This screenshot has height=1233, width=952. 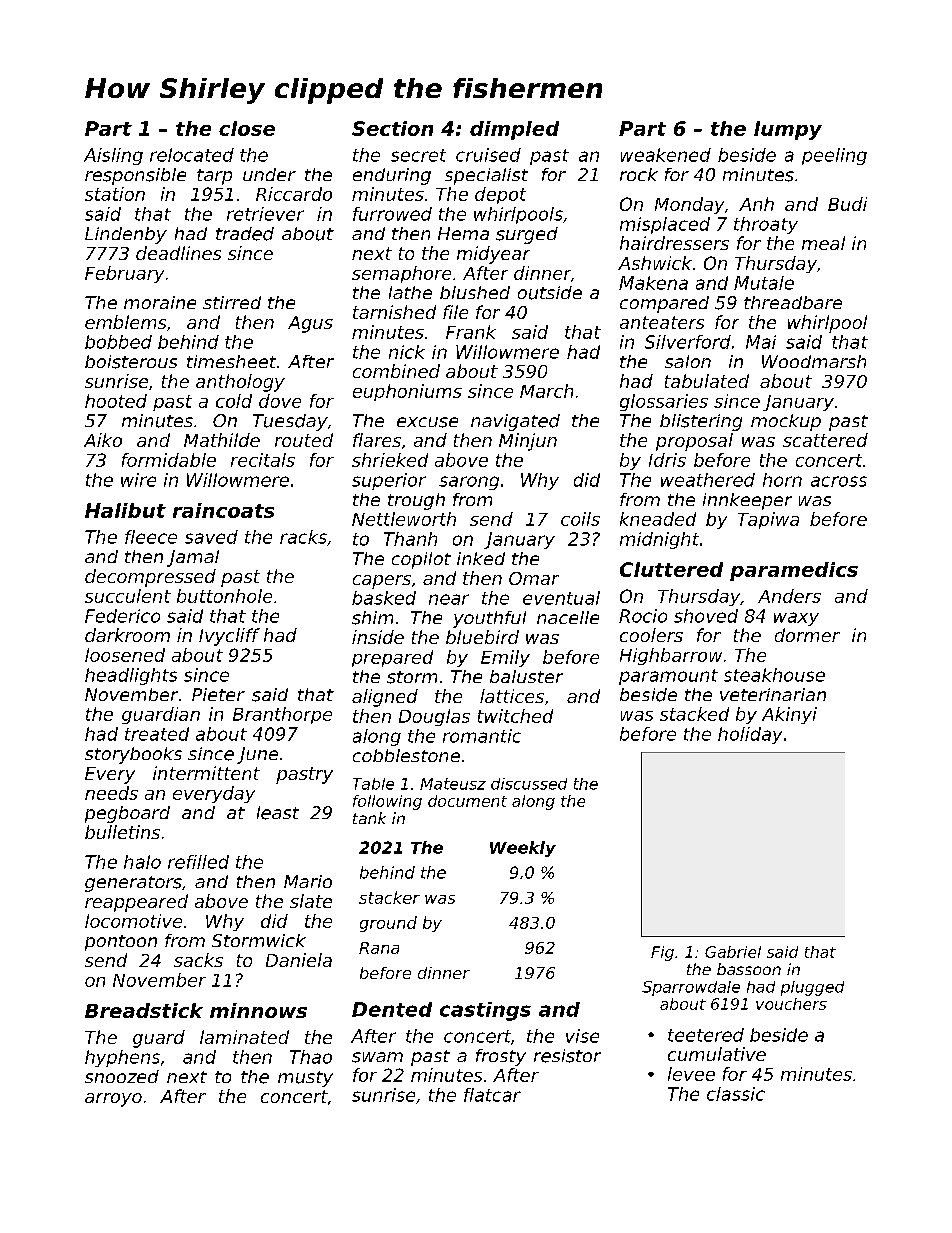 I want to click on headlights, so click(x=131, y=676).
